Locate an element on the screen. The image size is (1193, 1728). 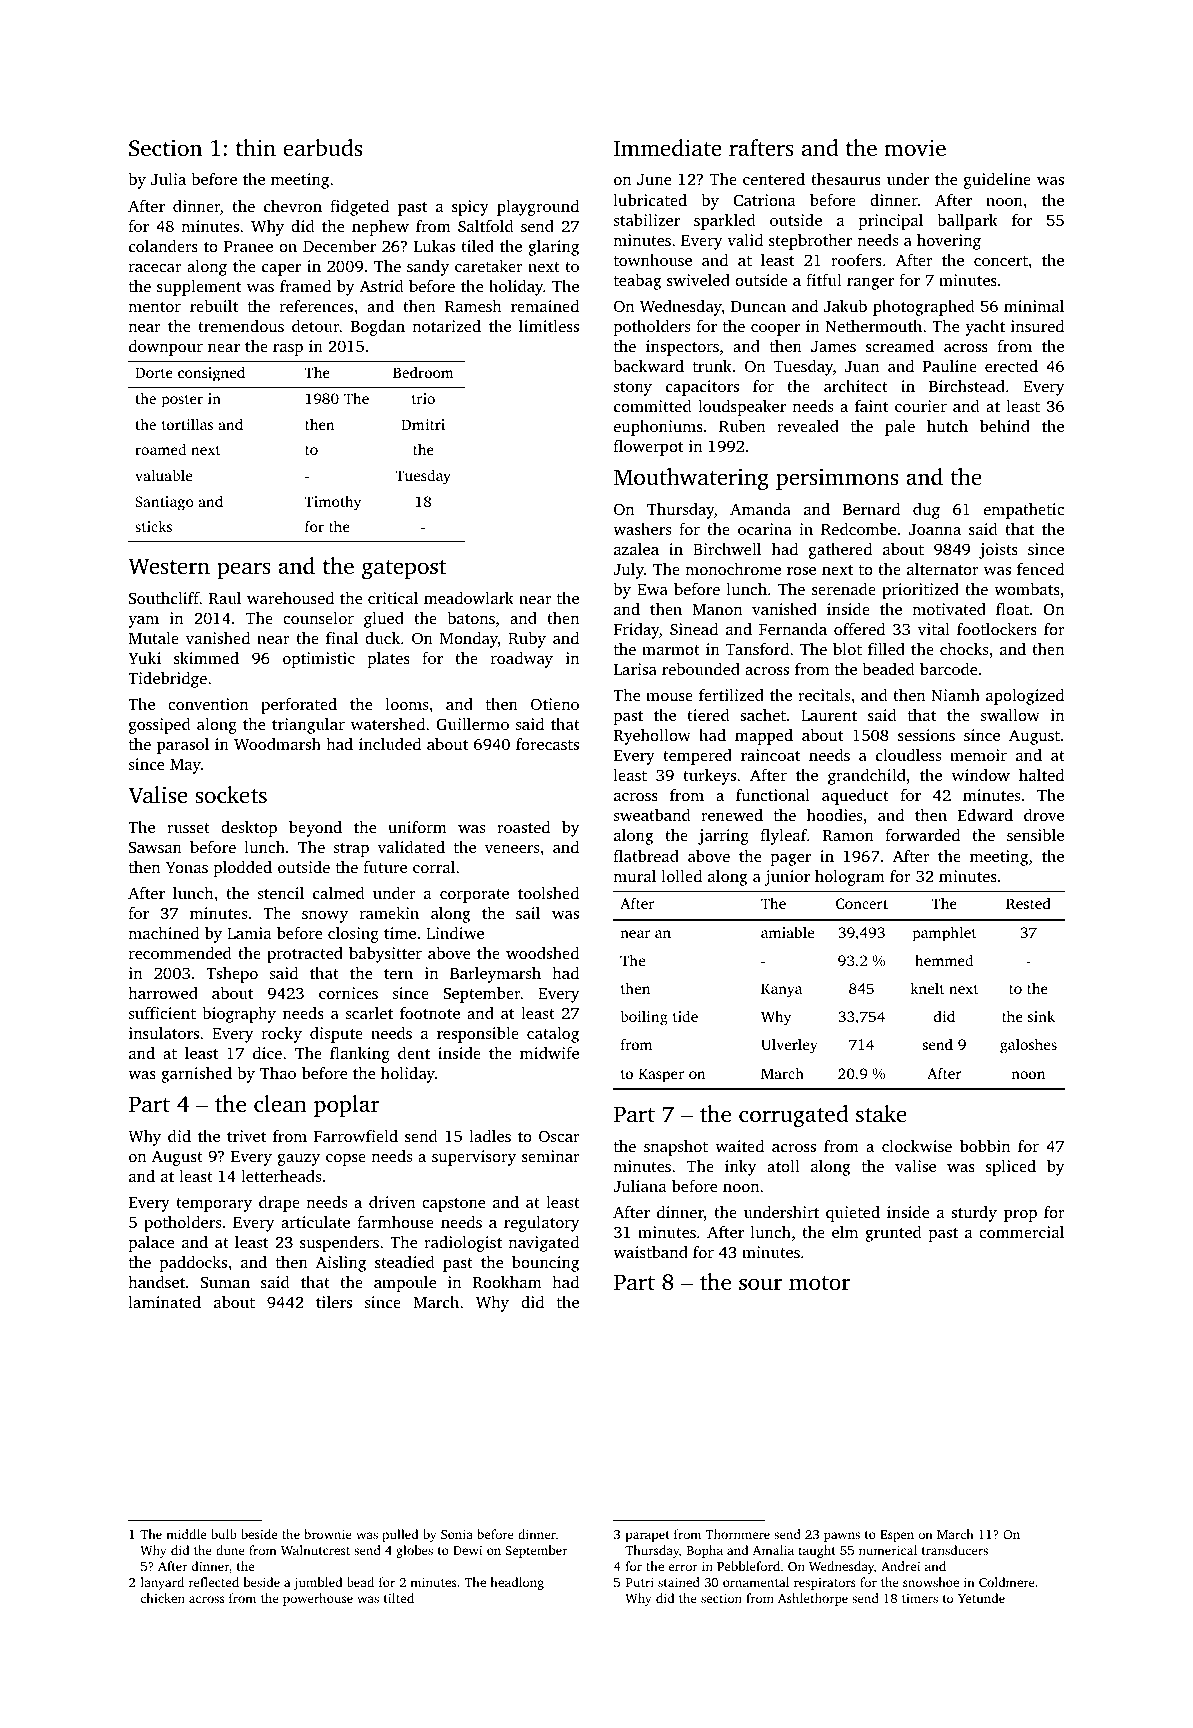
movie is located at coordinates (915, 148).
